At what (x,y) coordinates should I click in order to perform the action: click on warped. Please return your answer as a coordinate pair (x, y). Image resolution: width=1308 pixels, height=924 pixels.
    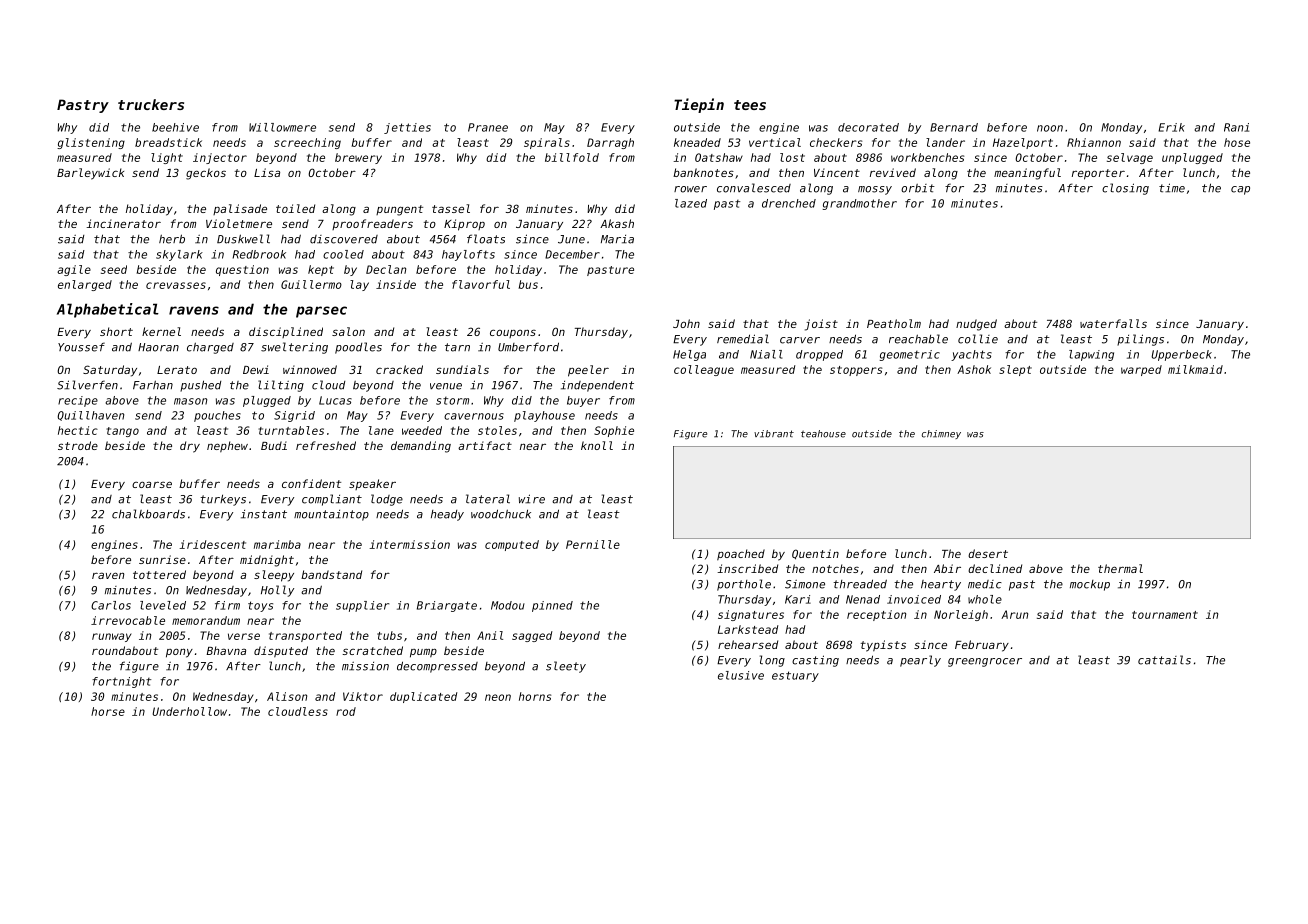
    Looking at the image, I should click on (1141, 370).
